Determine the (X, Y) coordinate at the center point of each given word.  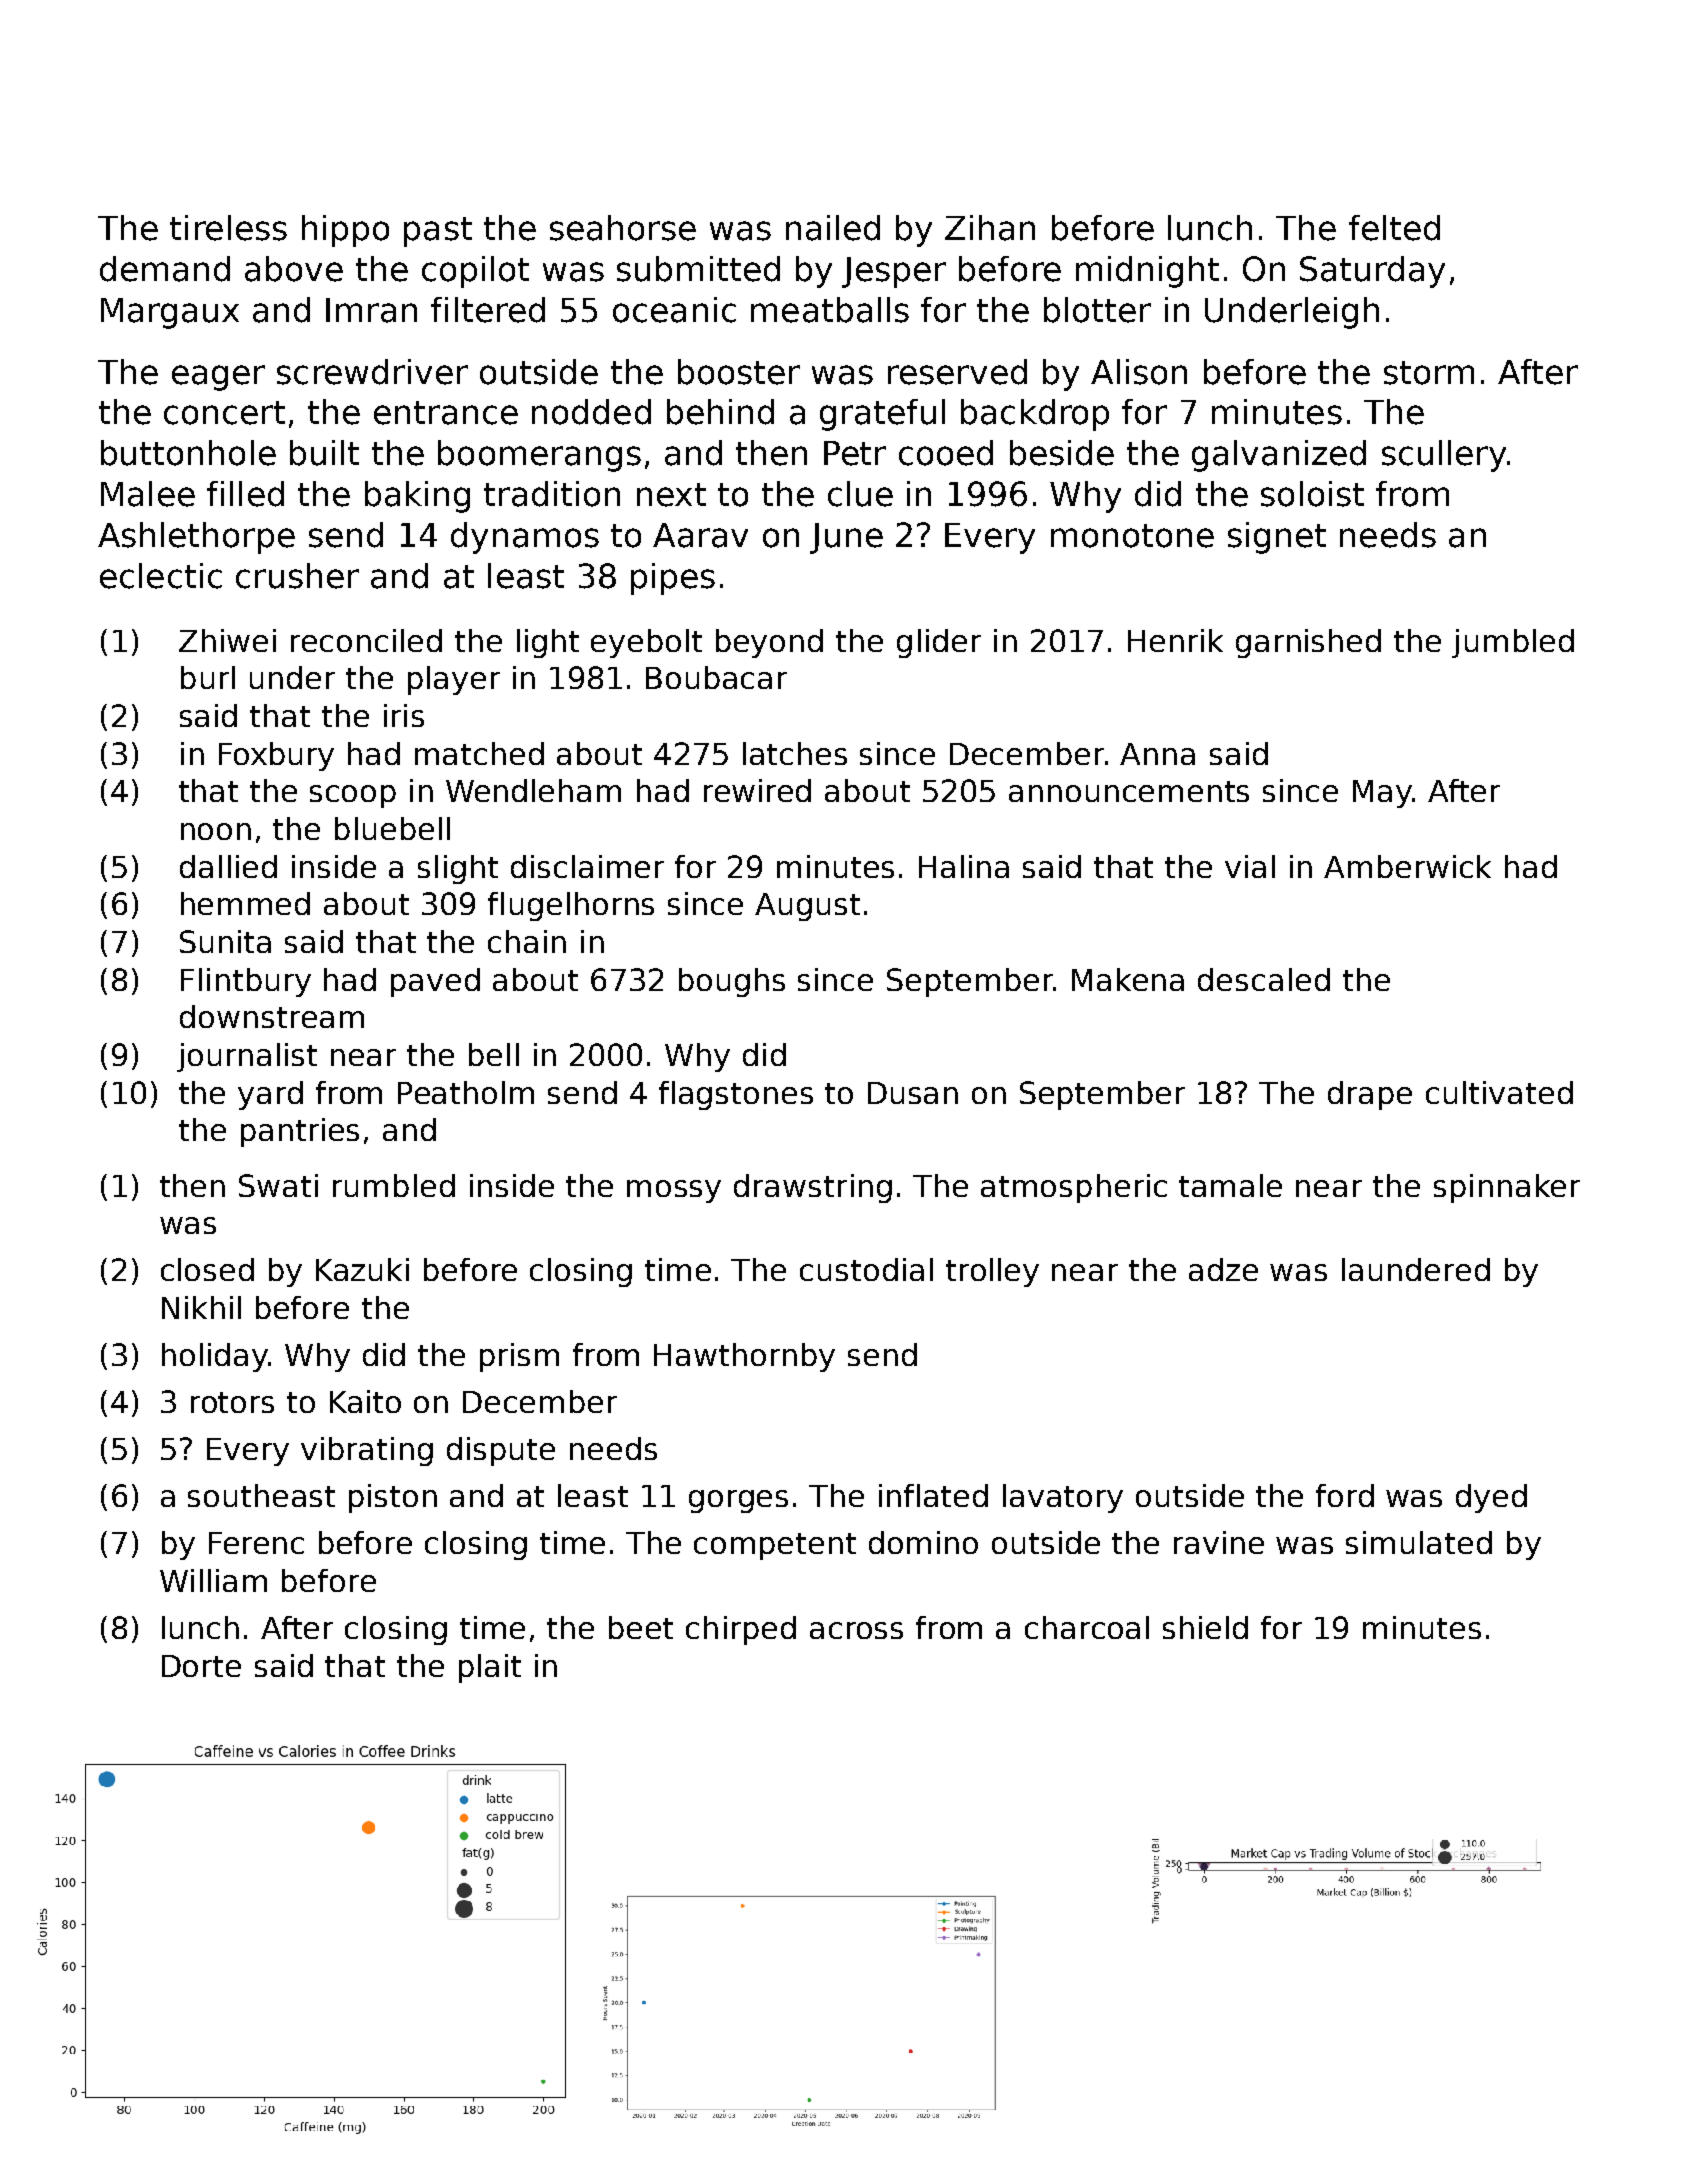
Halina (964, 866)
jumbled (1513, 643)
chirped (741, 1630)
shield (1205, 1627)
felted (1394, 228)
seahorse (623, 228)
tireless (228, 228)
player (454, 680)
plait (490, 1668)
